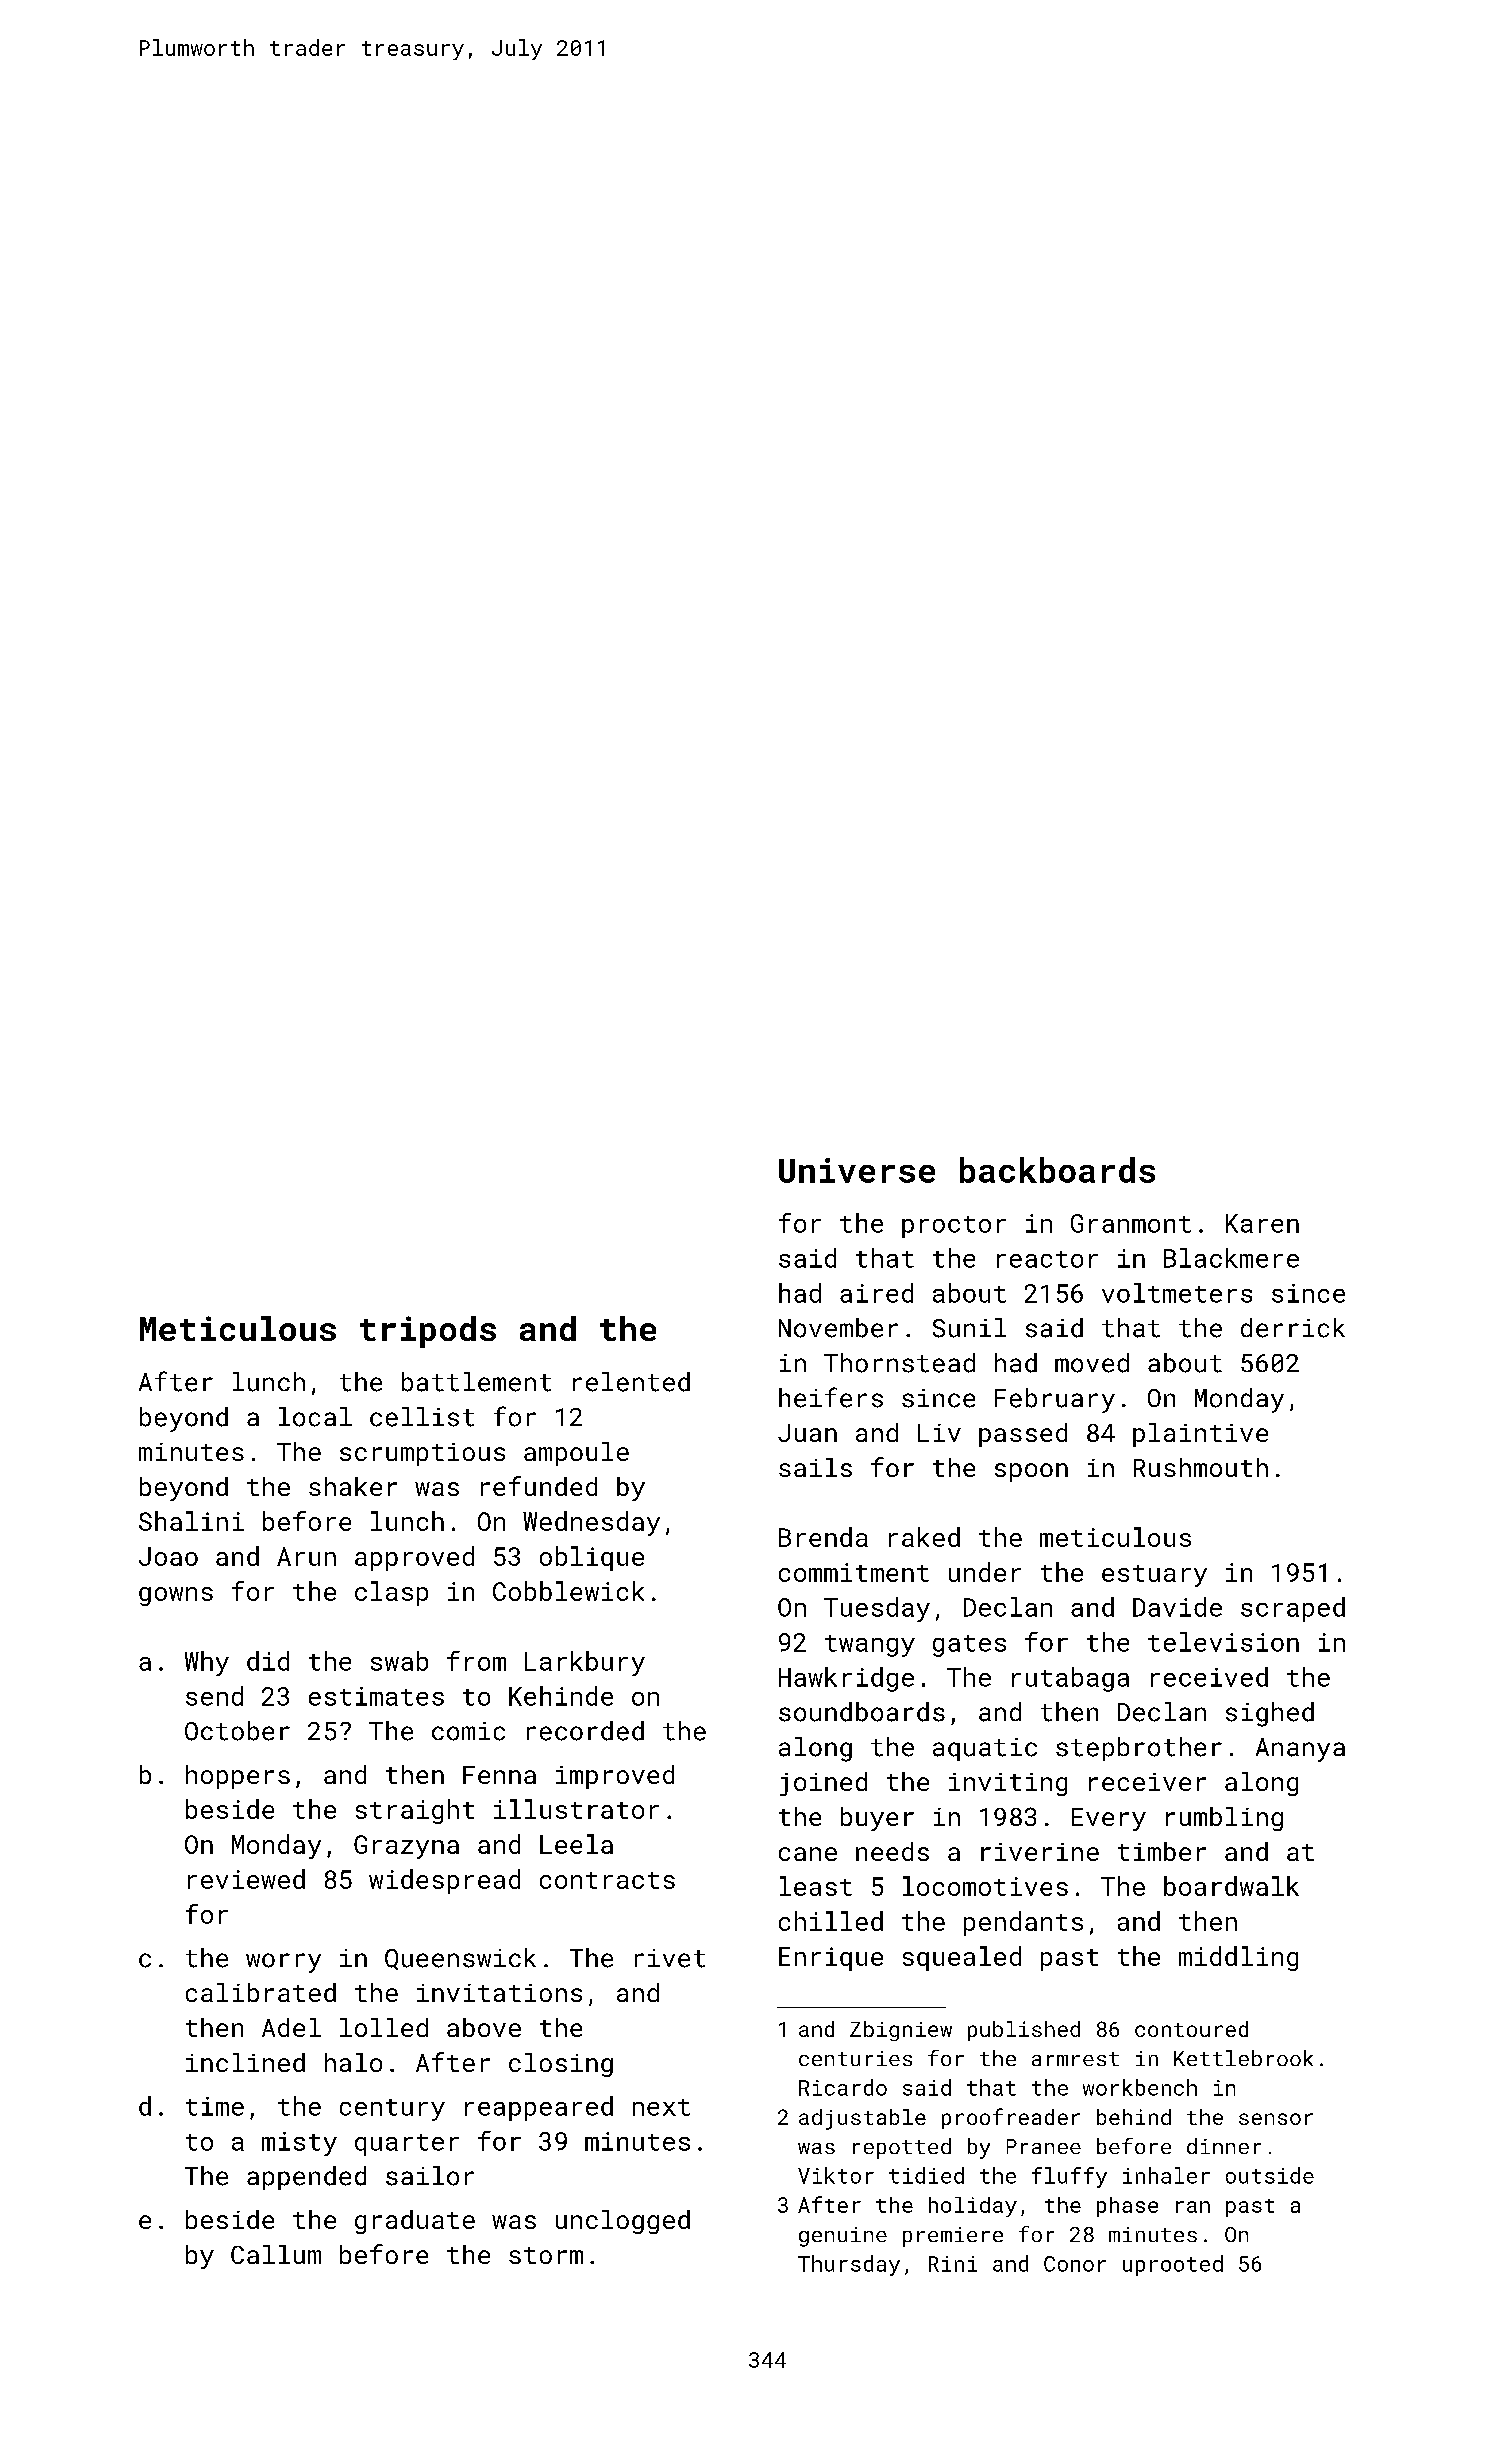  I want to click on estuary, so click(1154, 1576).
